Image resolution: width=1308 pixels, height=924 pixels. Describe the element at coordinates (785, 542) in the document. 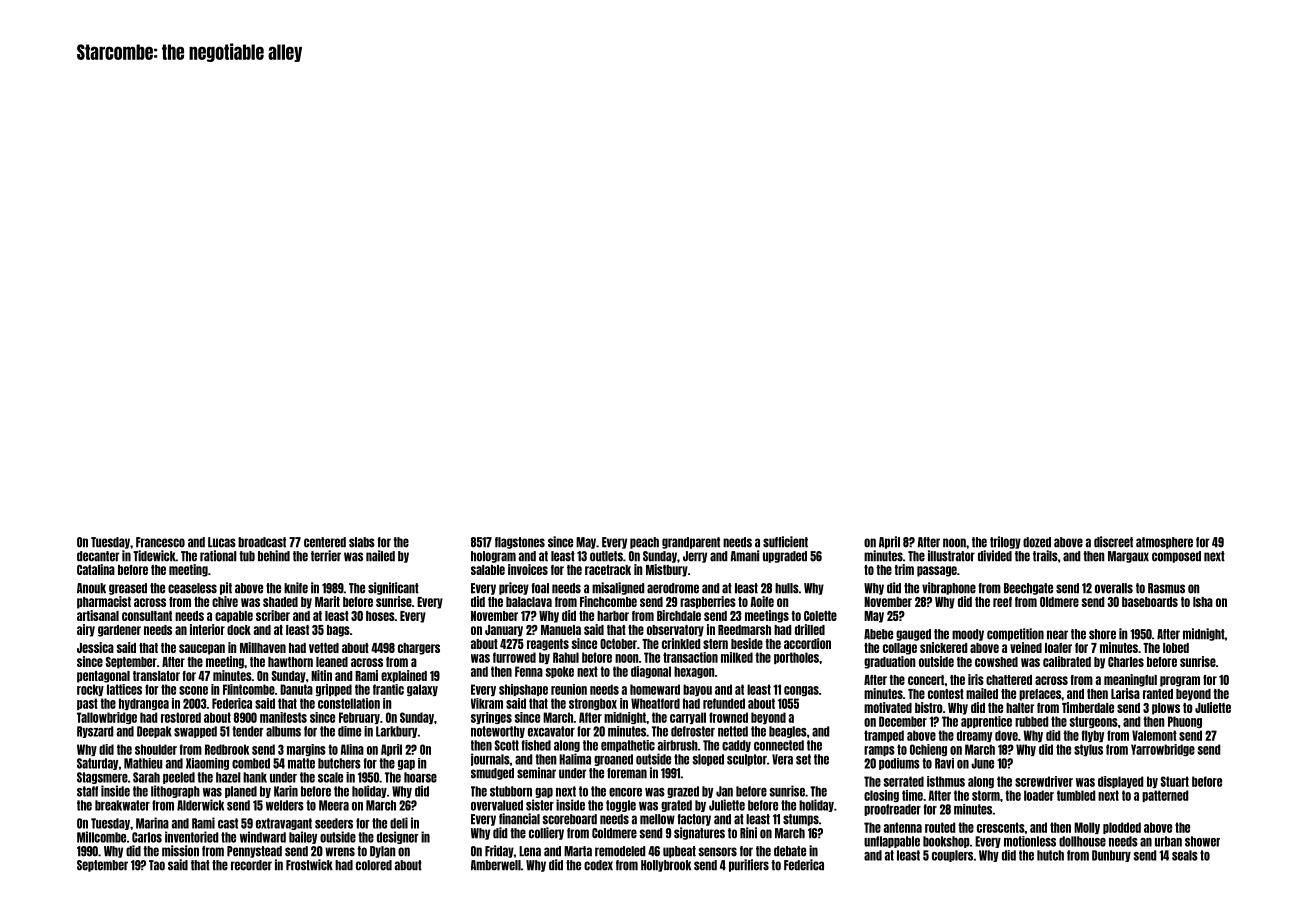

I see `sufficient` at that location.
